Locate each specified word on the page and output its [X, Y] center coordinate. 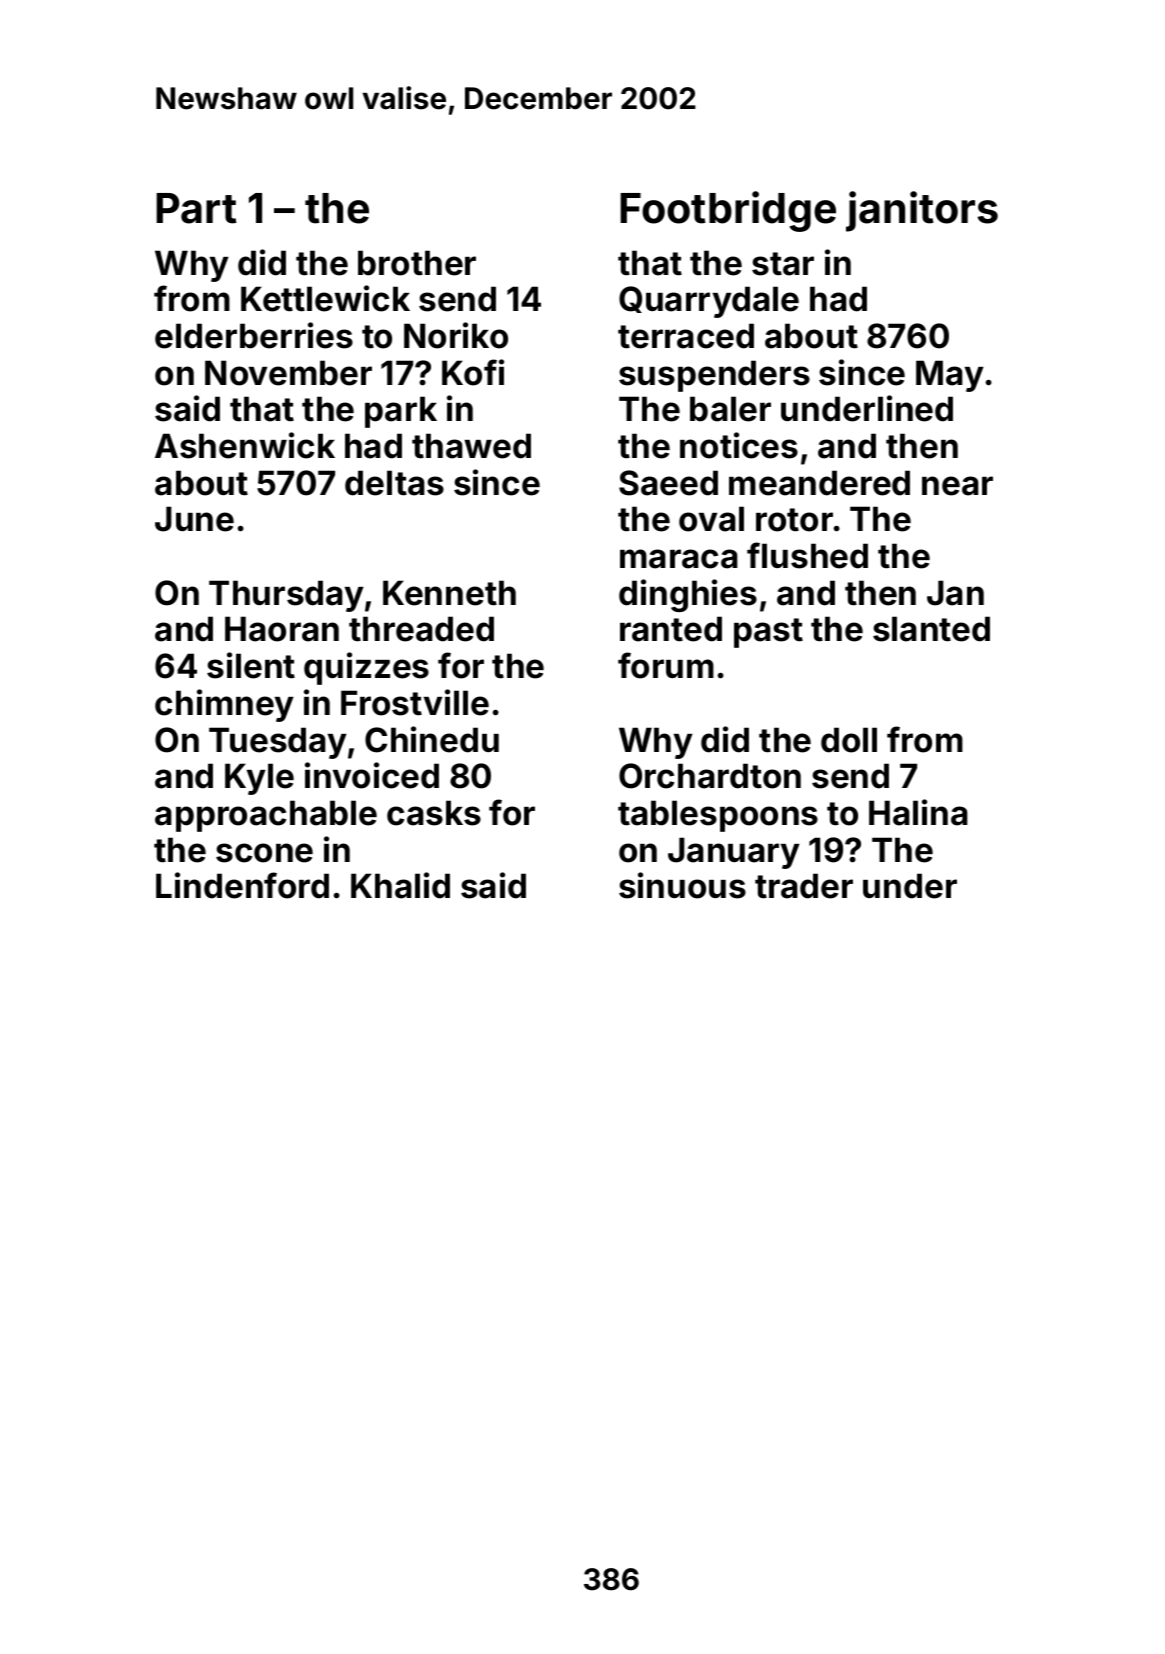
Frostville [415, 702]
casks [434, 813]
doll [849, 740]
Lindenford [242, 885]
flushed [807, 555]
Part [196, 208]
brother [417, 263]
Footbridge [728, 211]
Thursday [286, 596]
